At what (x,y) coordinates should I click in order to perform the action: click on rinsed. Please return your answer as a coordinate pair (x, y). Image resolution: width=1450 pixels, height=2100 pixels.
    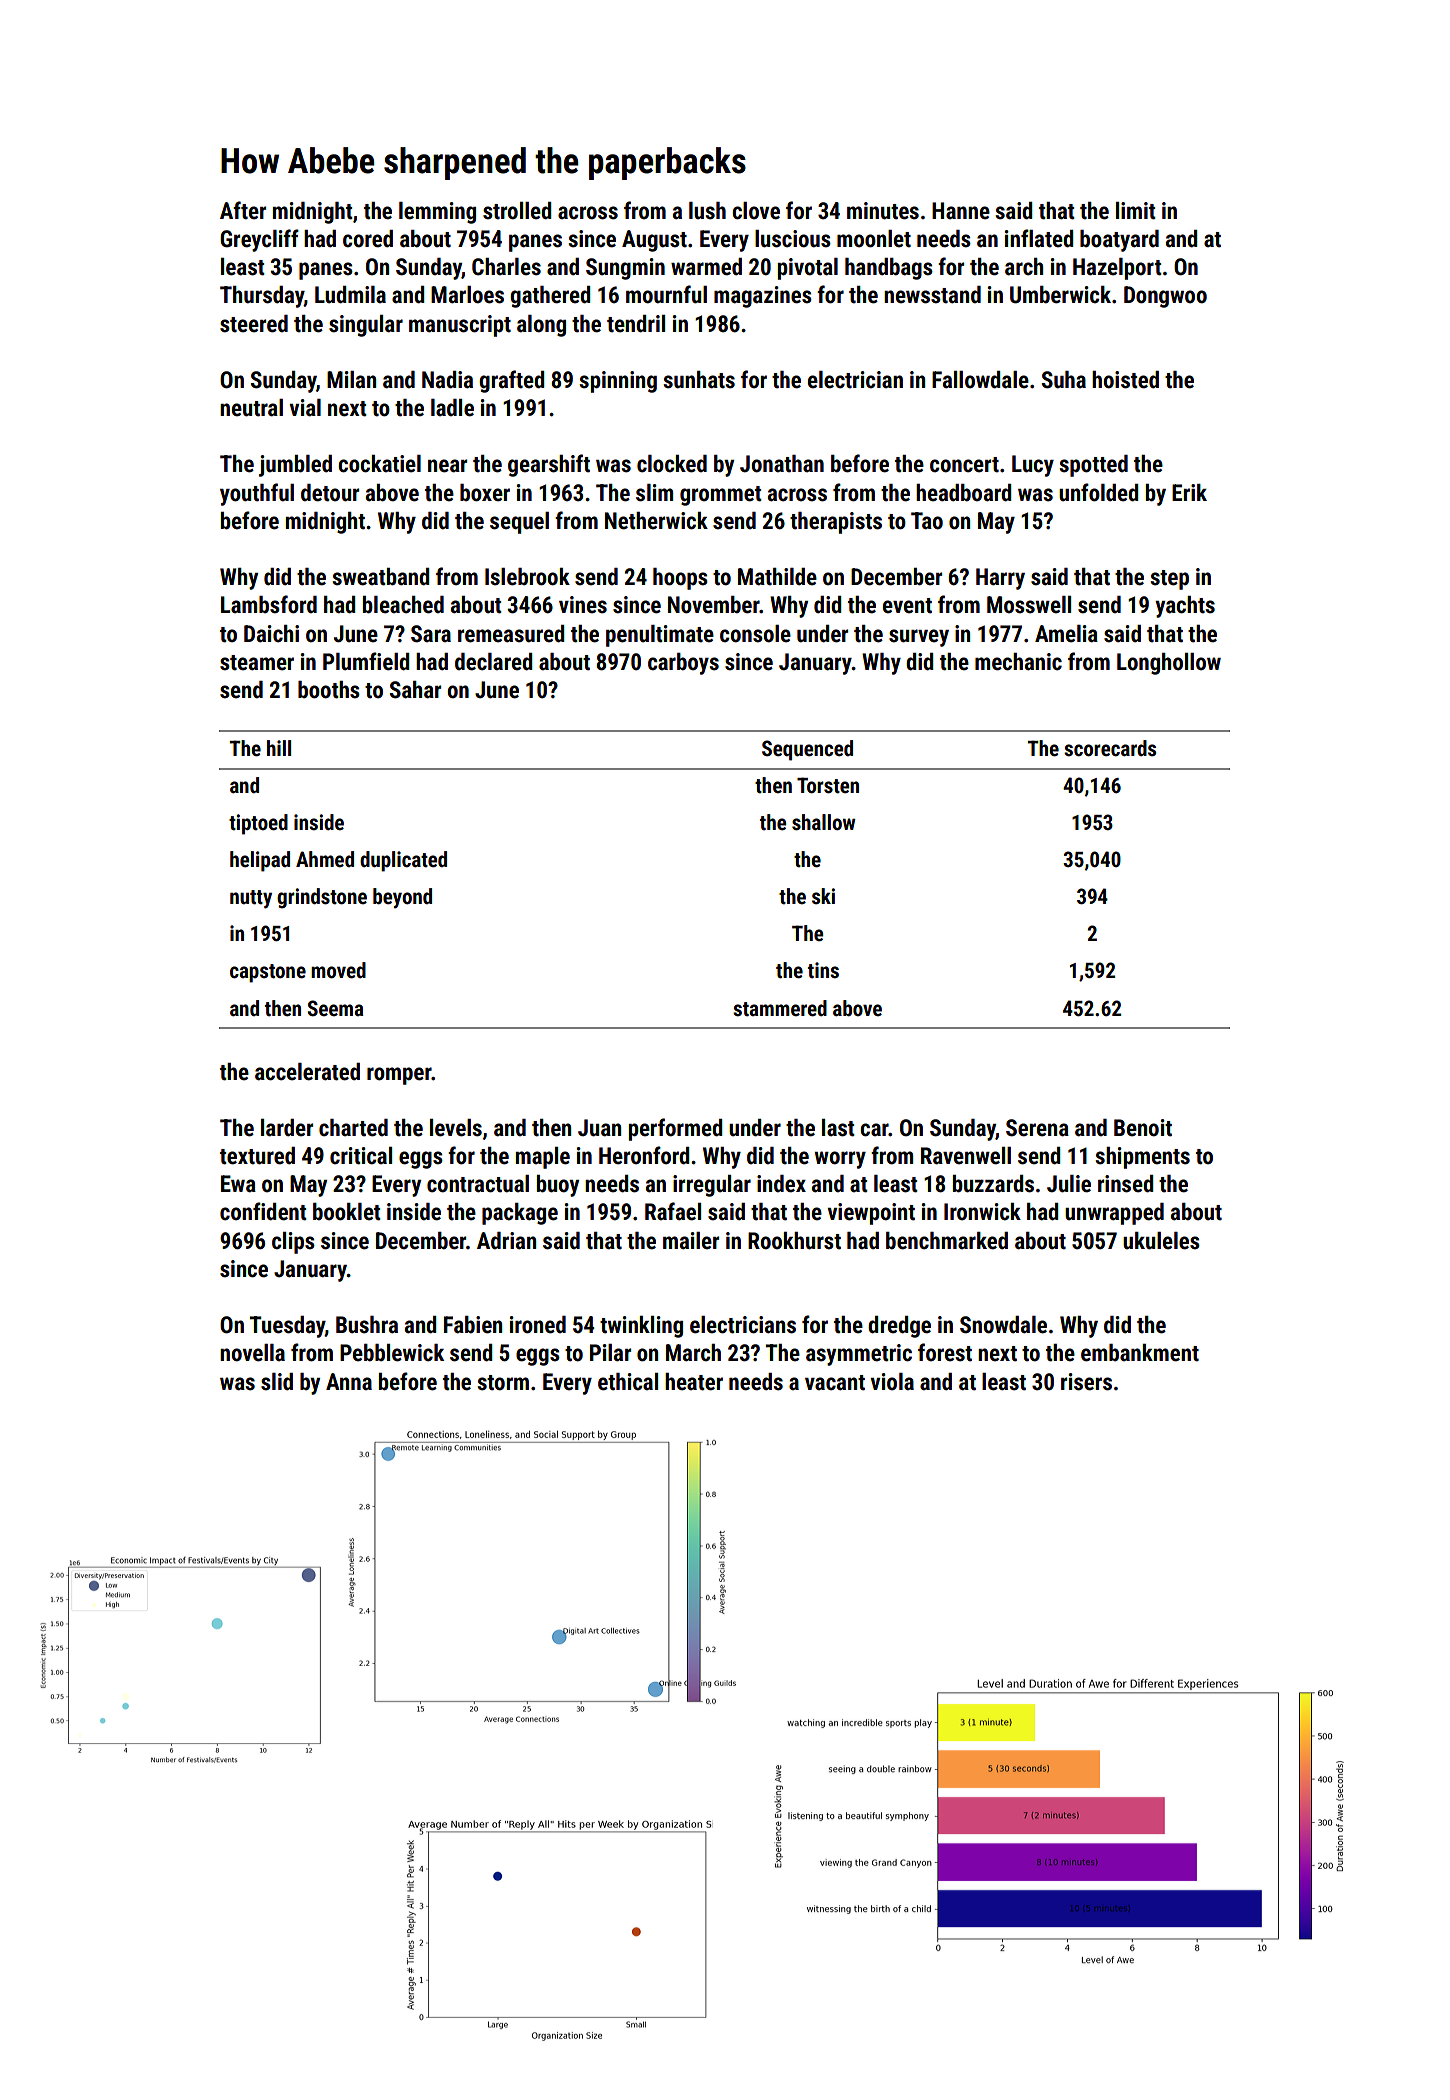
    Looking at the image, I should click on (1126, 1184).
